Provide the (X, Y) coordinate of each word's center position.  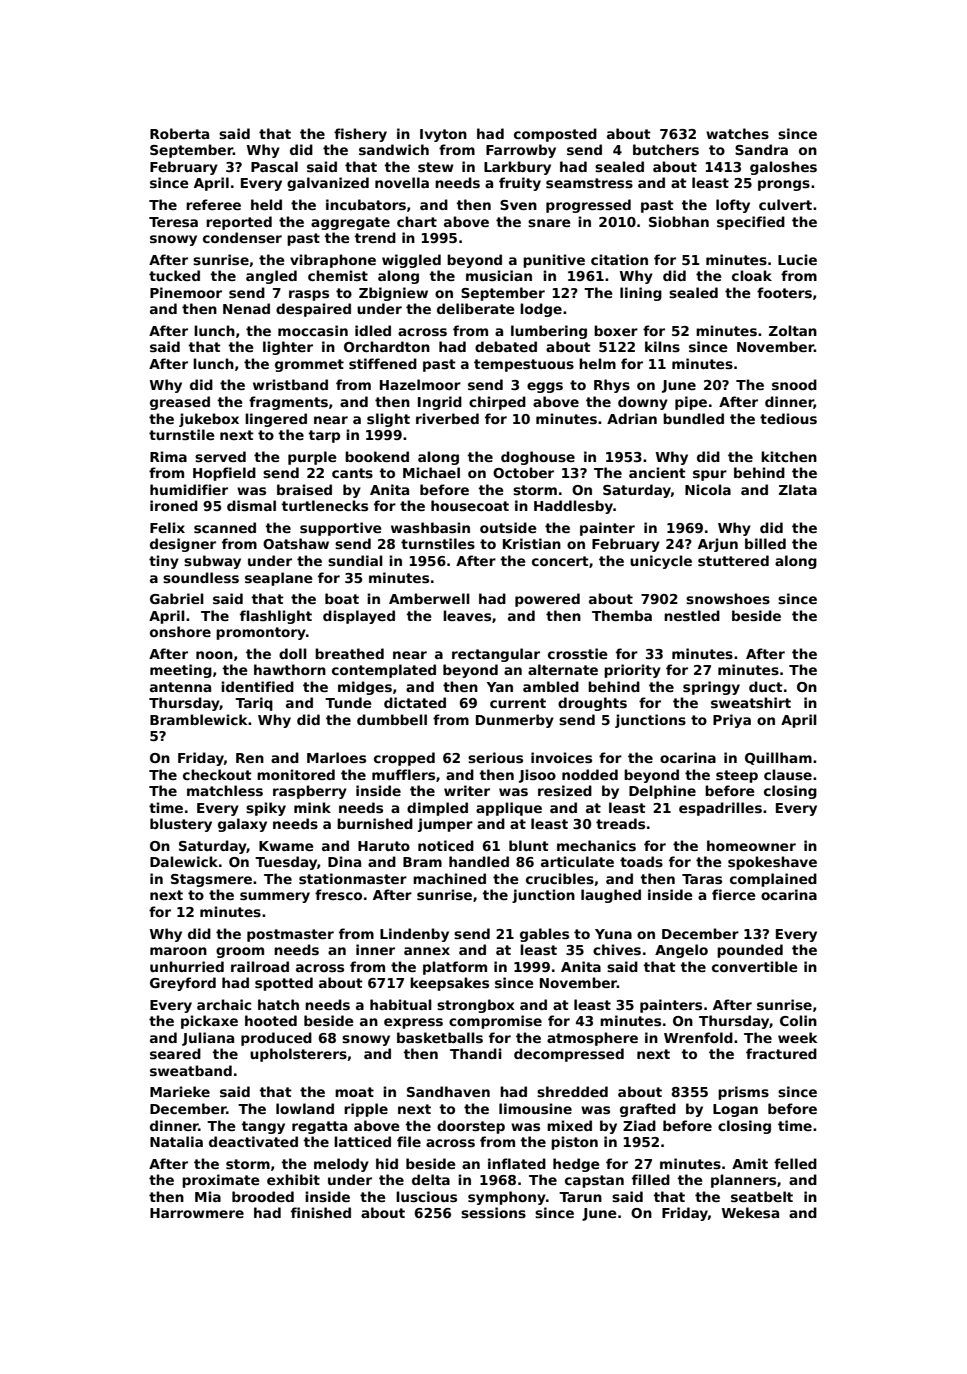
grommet (309, 365)
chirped (497, 403)
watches (737, 133)
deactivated (253, 1141)
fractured (781, 1053)
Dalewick (184, 861)
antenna (180, 687)
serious (495, 757)
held (266, 204)
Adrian (632, 418)
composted (555, 135)
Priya (732, 721)
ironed (174, 505)
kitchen (789, 456)
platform (455, 968)
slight (388, 420)
